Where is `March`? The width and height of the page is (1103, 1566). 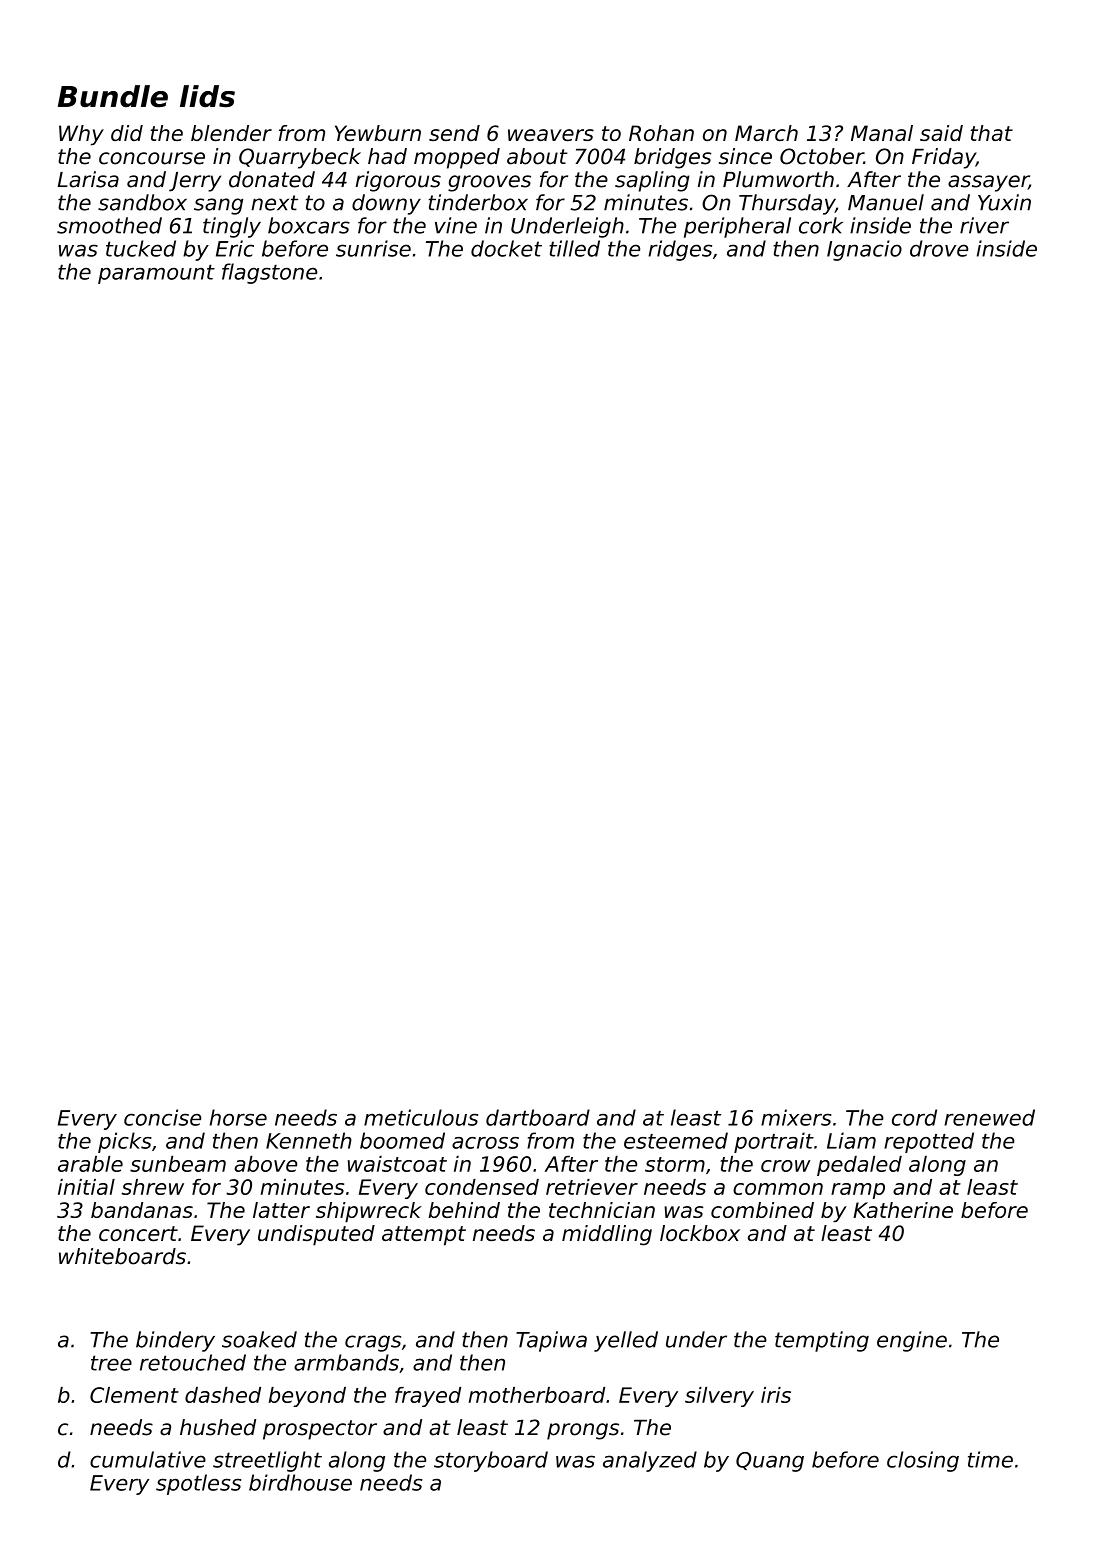 March is located at coordinates (766, 133).
